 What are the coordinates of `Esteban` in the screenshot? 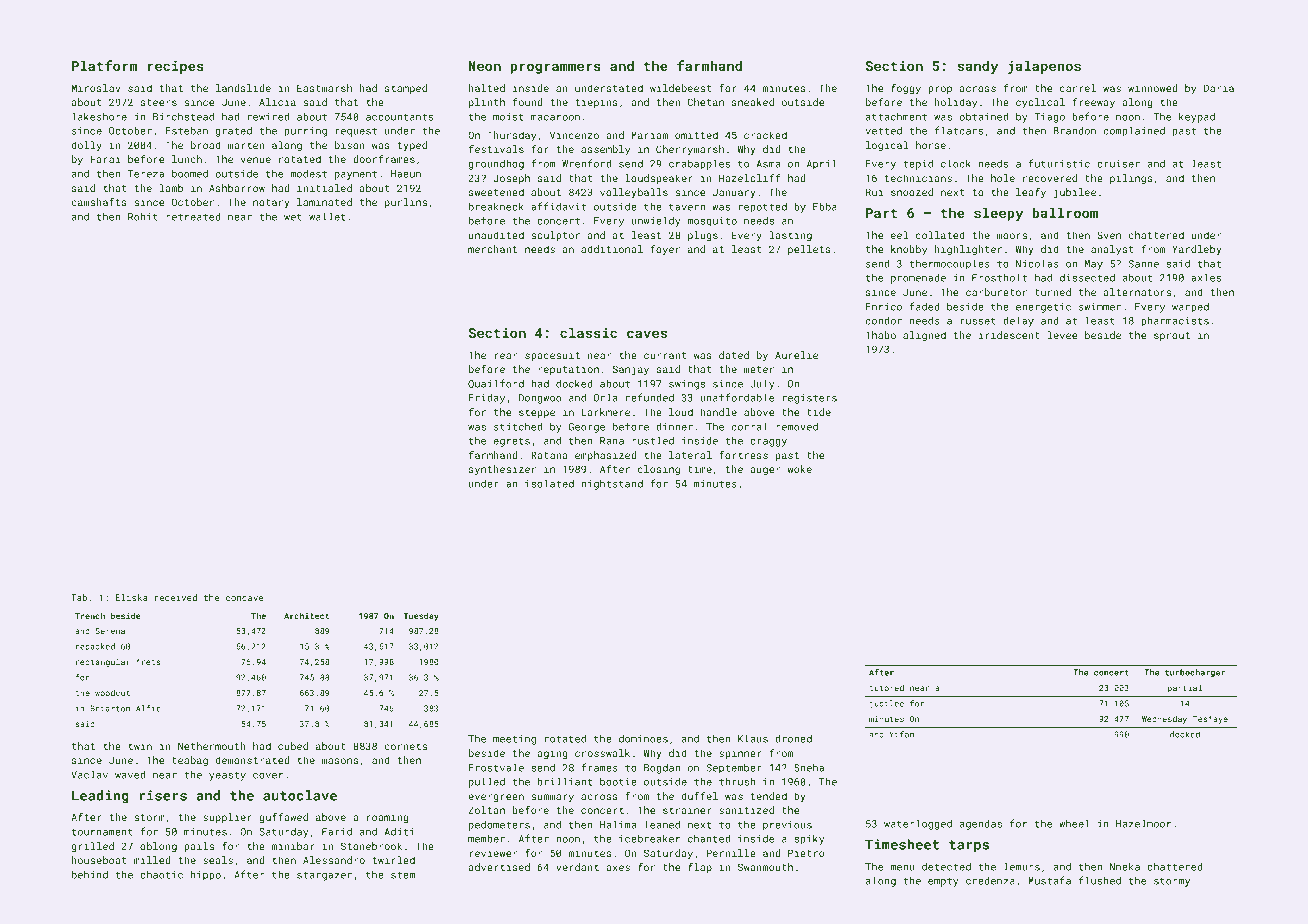 It's located at (186, 130).
